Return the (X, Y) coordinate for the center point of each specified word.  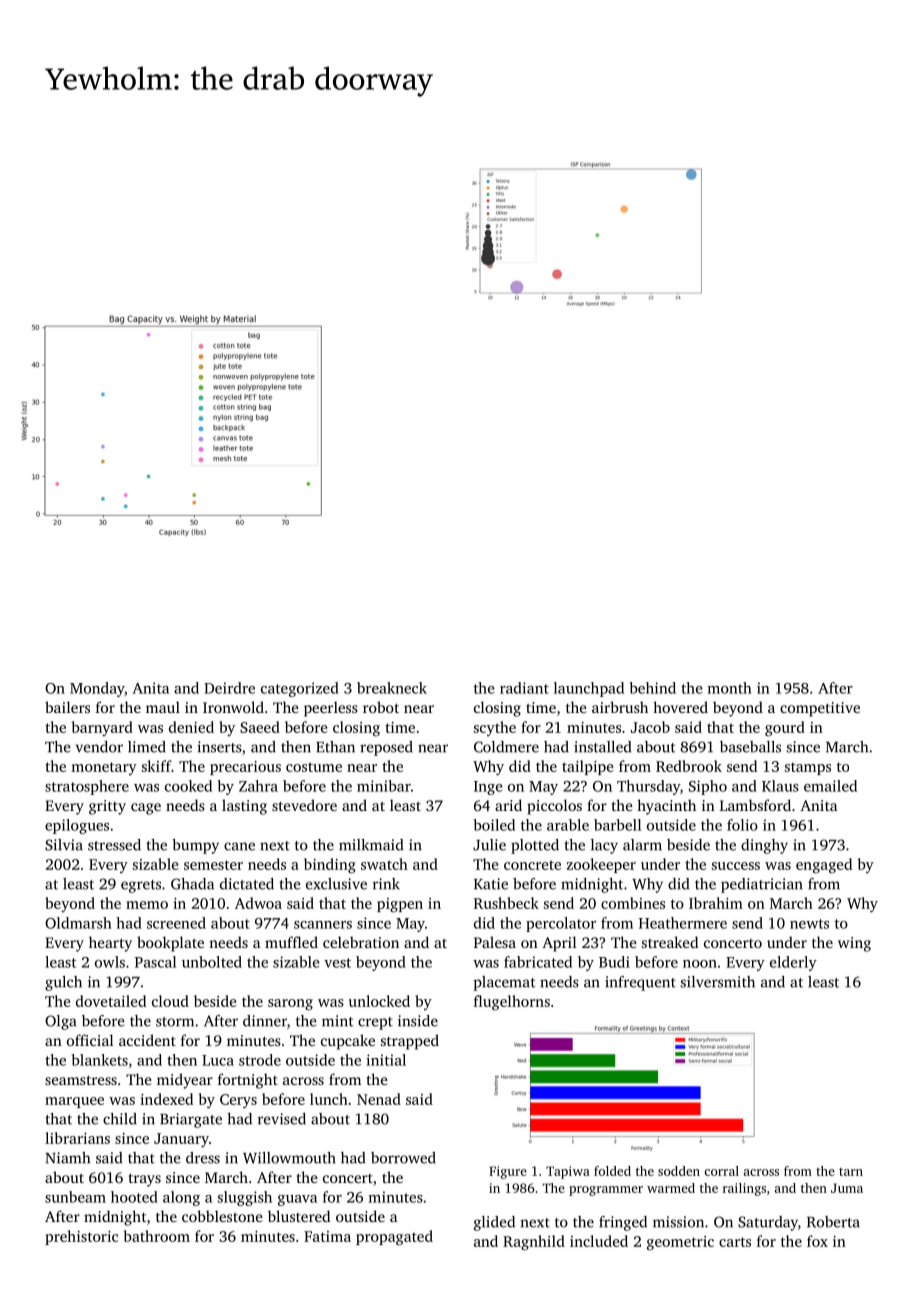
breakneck (392, 688)
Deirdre (229, 688)
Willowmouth (289, 1158)
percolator (561, 924)
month (730, 688)
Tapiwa (568, 1172)
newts (809, 924)
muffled (291, 942)
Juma (847, 1188)
